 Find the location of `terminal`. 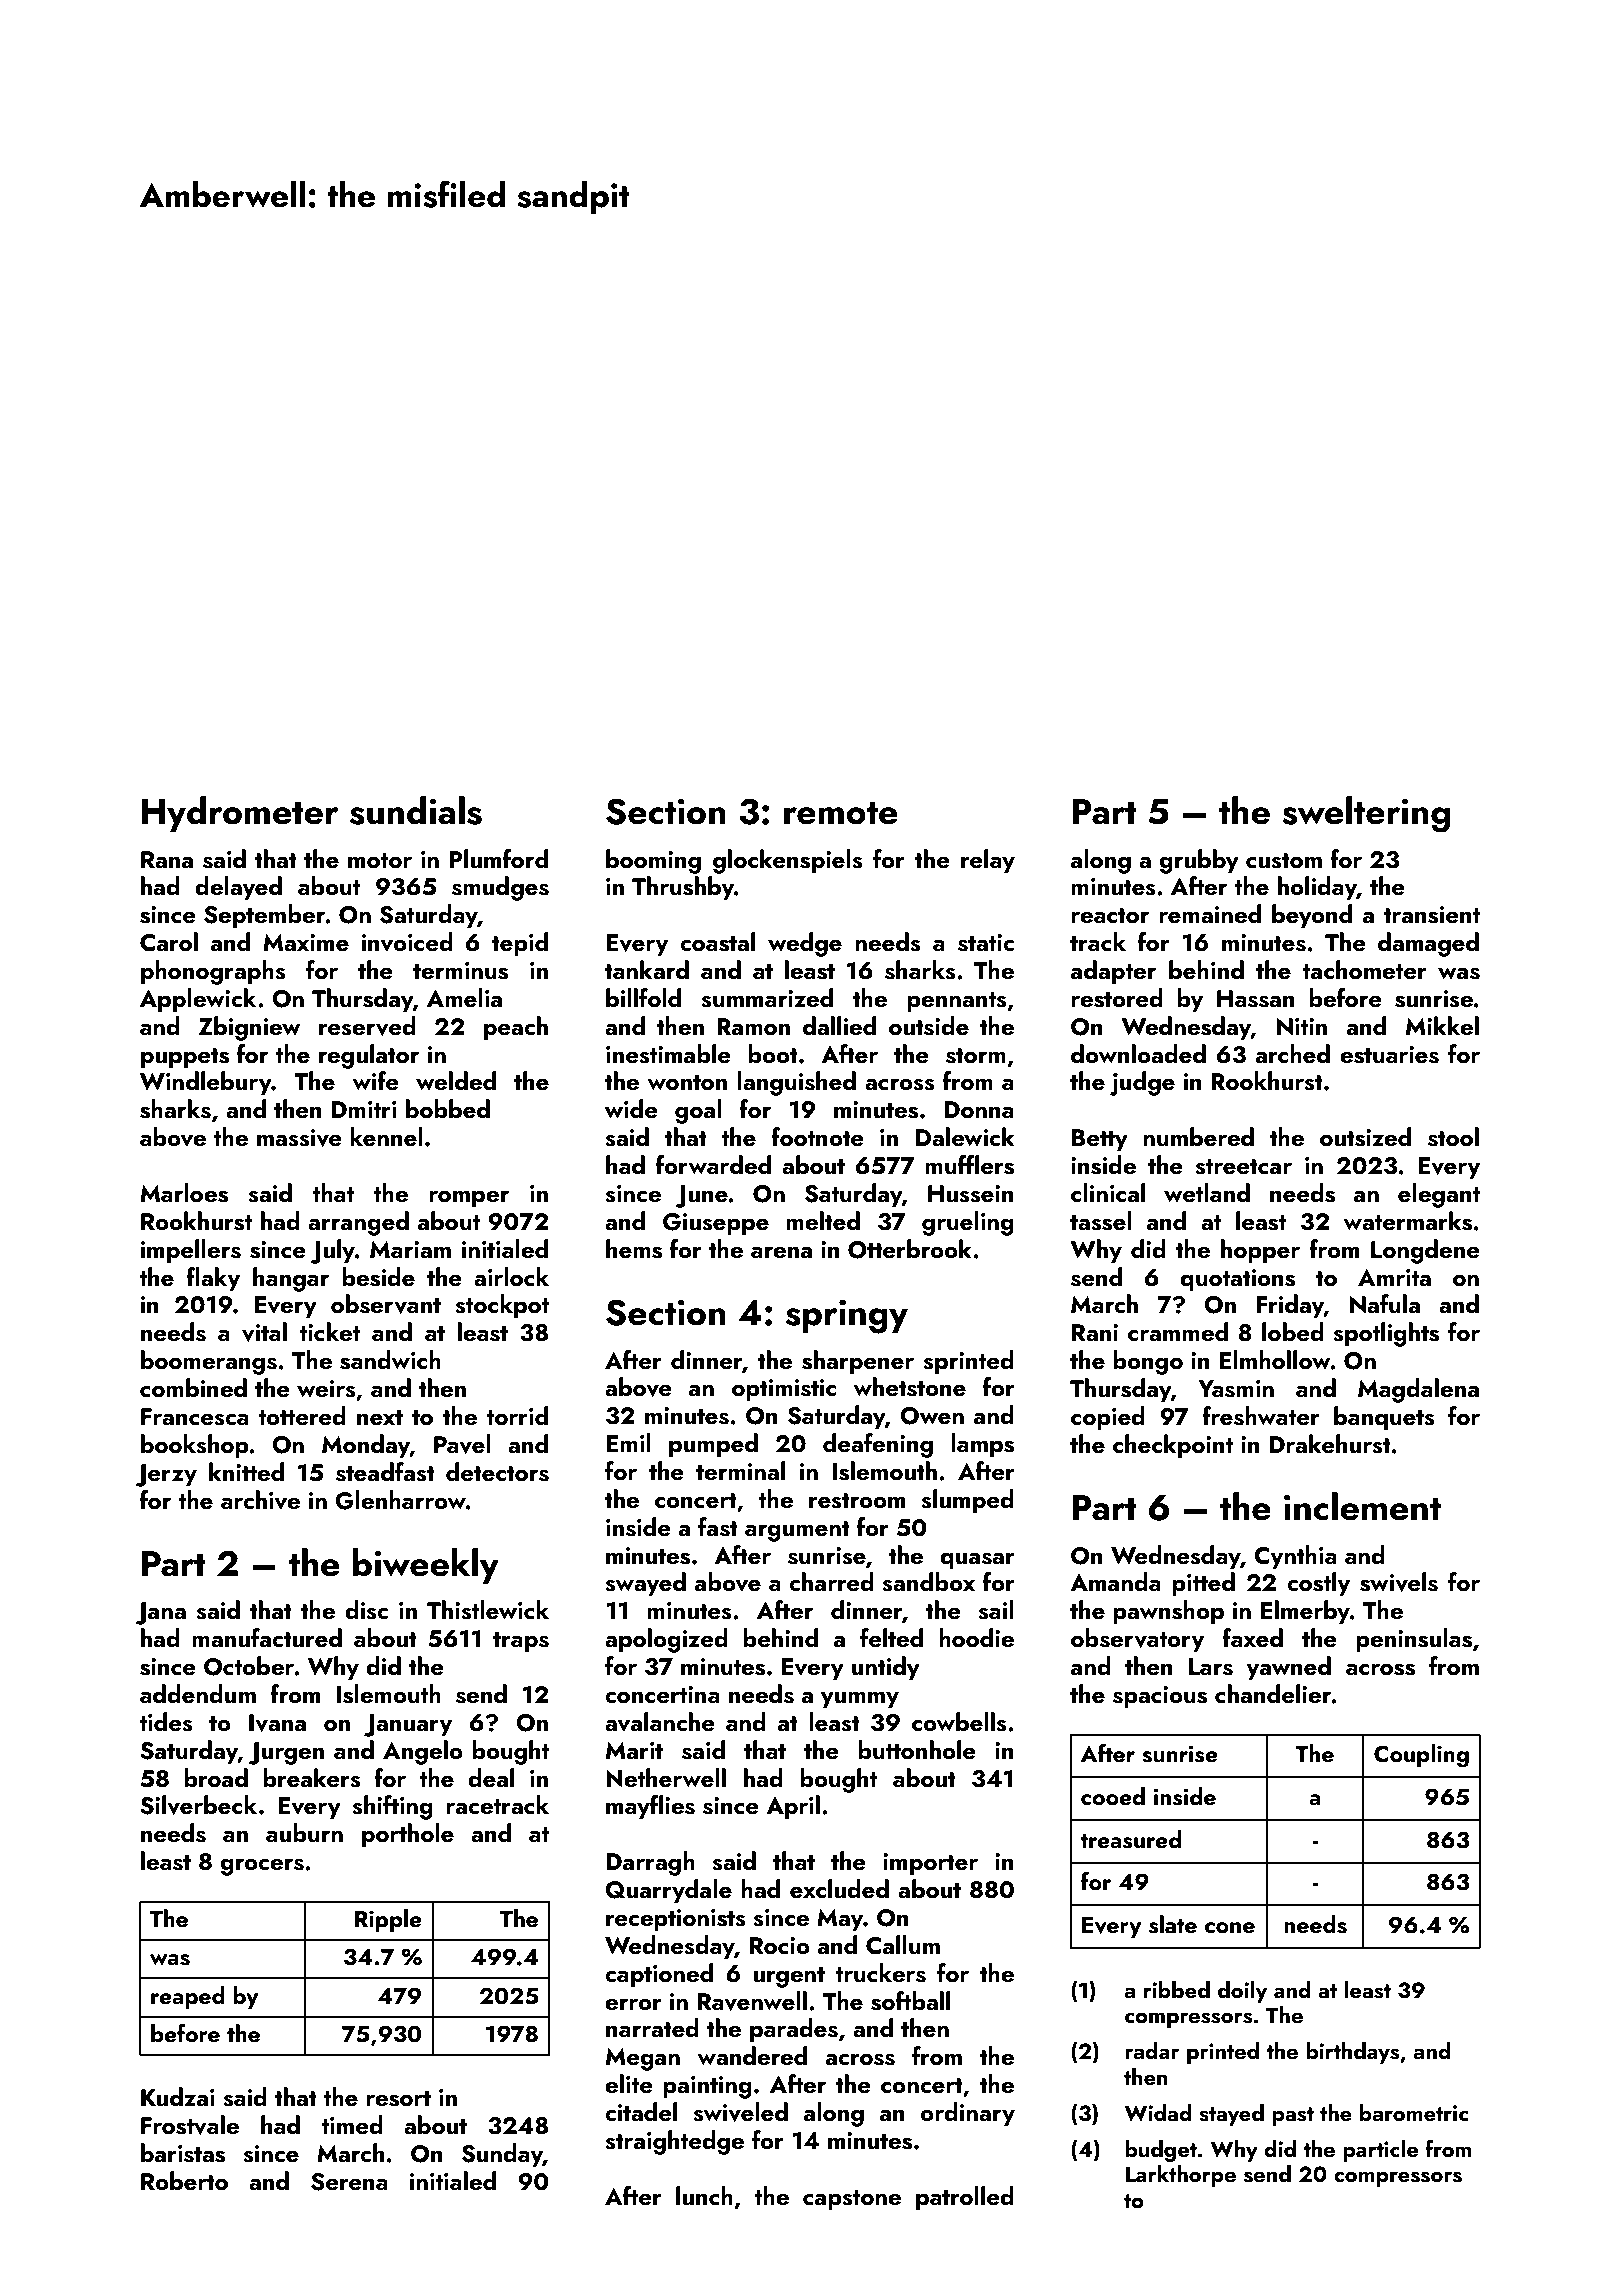

terminal is located at coordinates (740, 1470).
